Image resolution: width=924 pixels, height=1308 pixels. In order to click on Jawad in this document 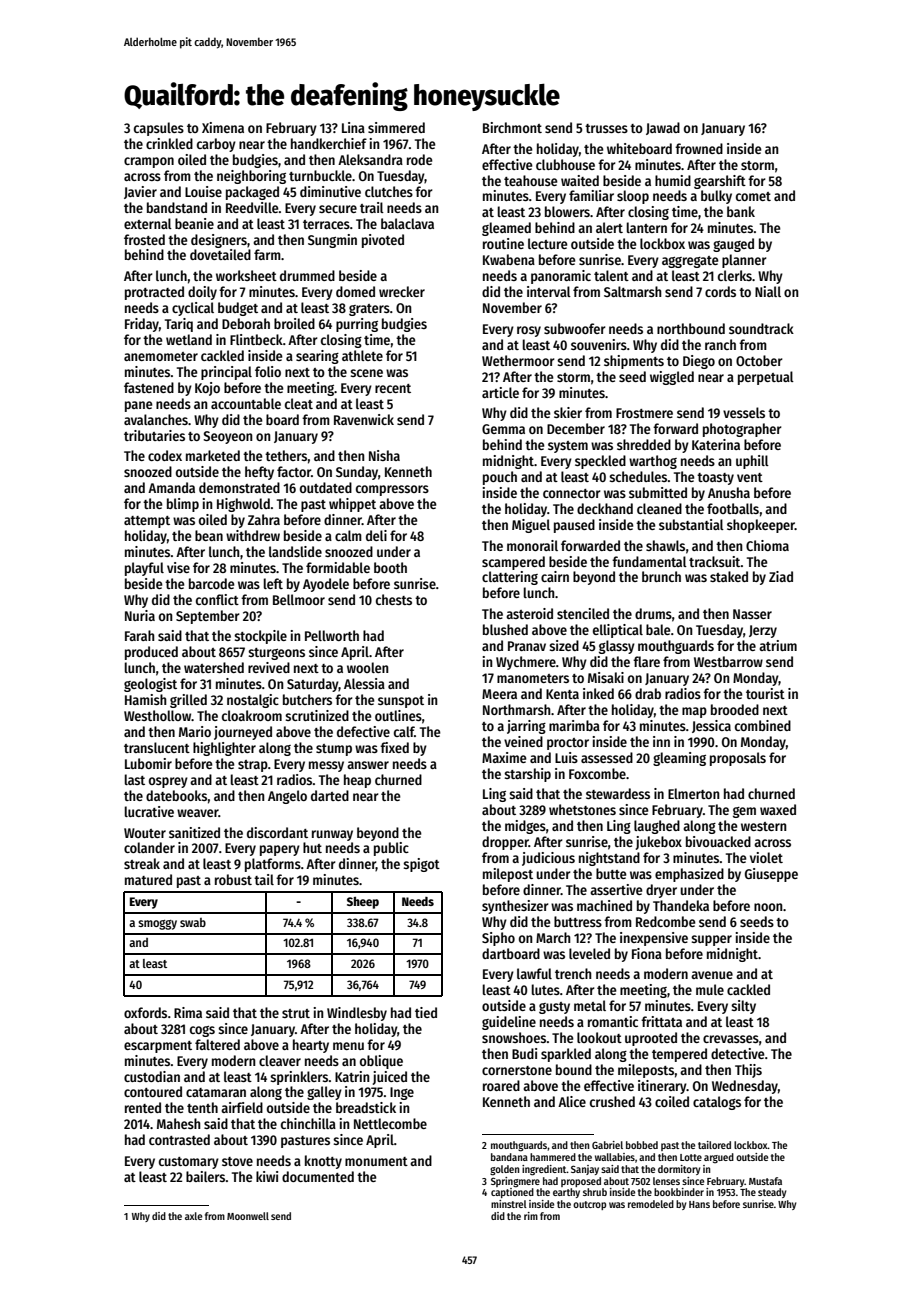, I will do `click(663, 128)`.
